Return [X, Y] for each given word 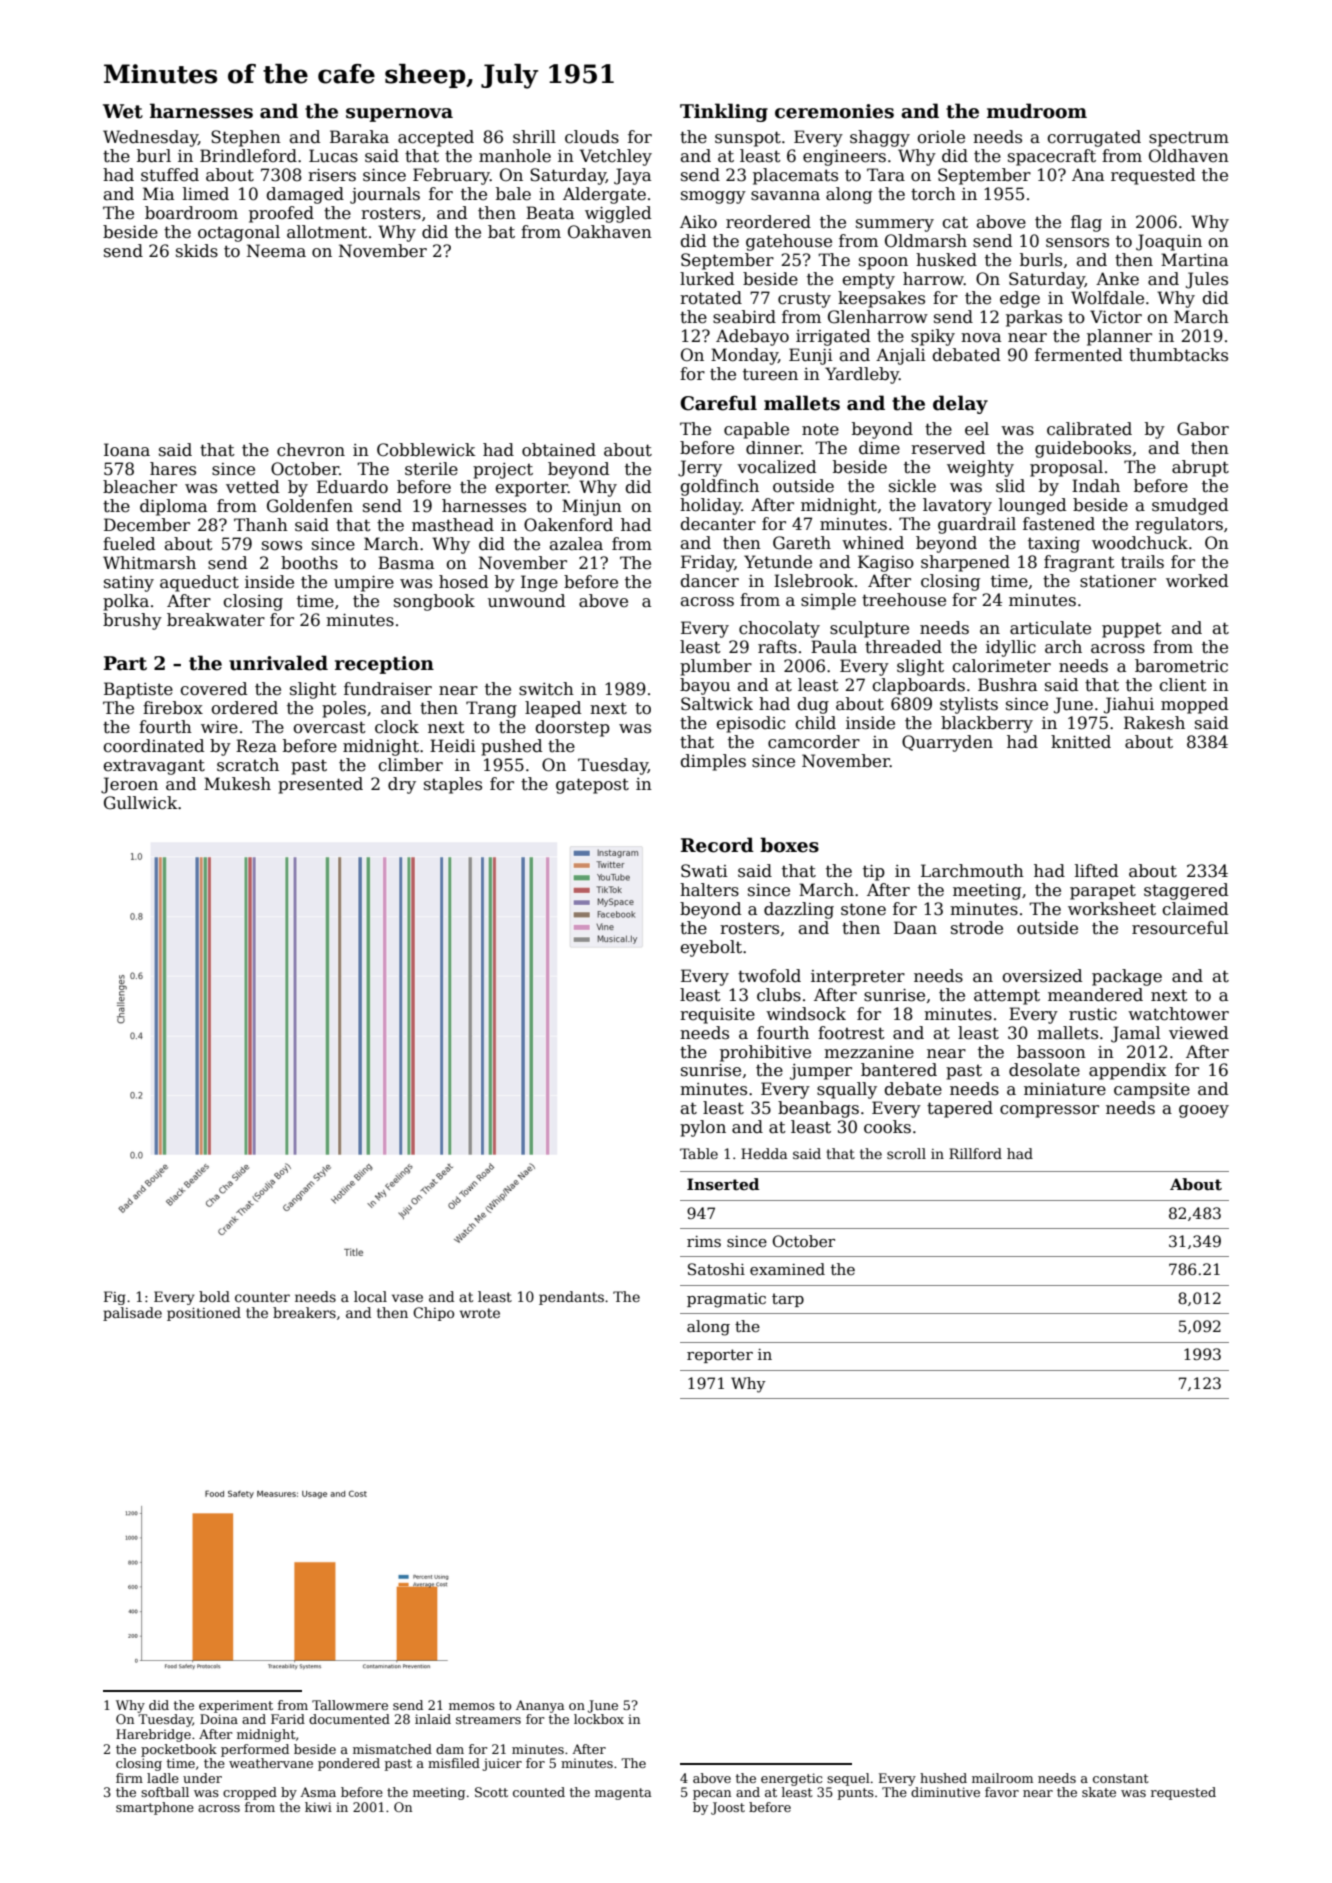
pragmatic [726, 1300]
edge [1020, 299]
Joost [728, 1808]
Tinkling [724, 112]
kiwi [318, 1807]
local [370, 1296]
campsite [1152, 1091]
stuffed [170, 175]
